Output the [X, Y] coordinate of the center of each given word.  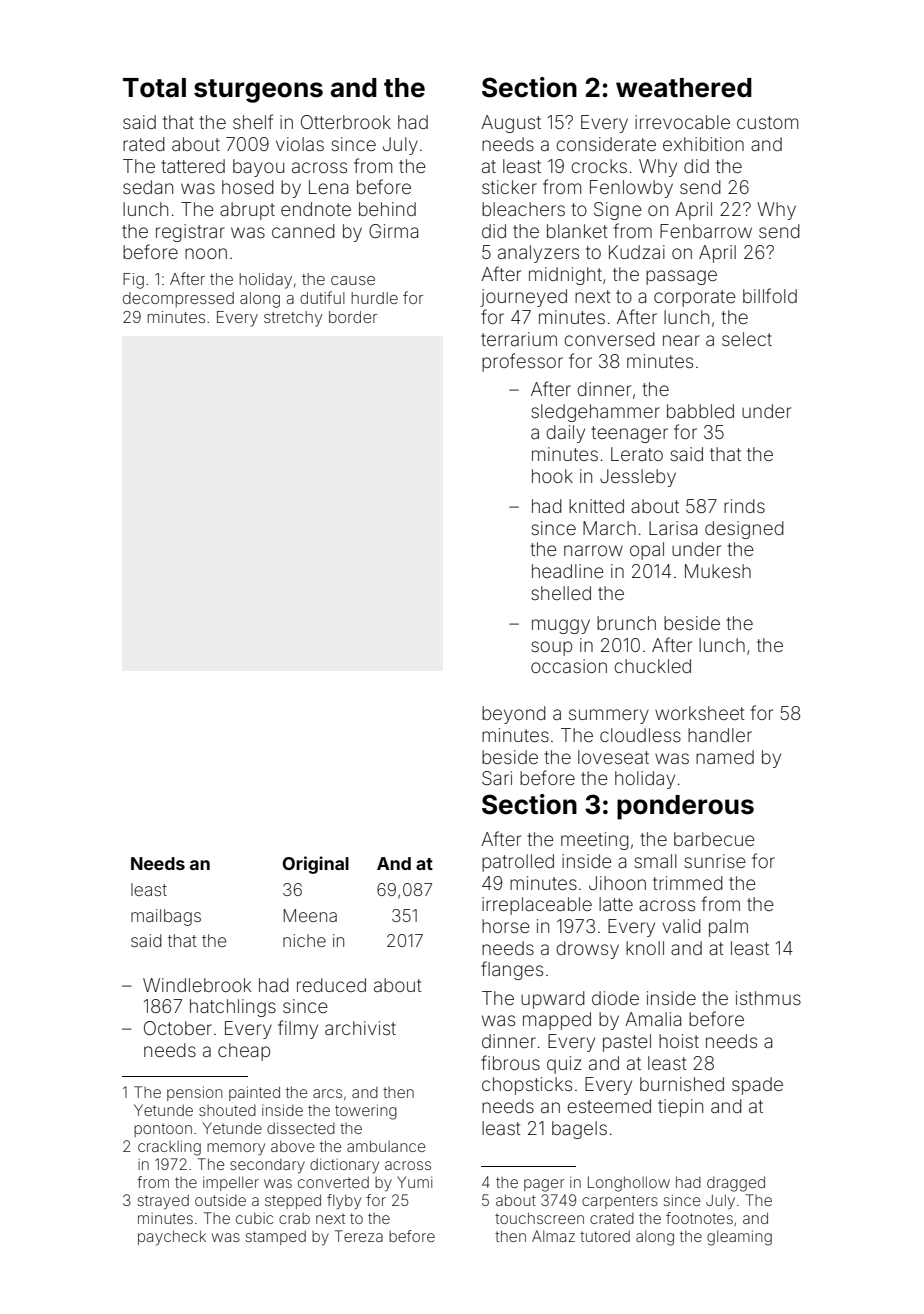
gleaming [739, 1238]
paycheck [172, 1238]
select [747, 339]
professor [522, 362]
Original [315, 865]
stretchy [293, 319]
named [725, 757]
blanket [577, 231]
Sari [497, 778]
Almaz [553, 1236]
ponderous [685, 807]
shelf [253, 121]
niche [304, 940]
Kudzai [637, 252]
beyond [514, 715]
